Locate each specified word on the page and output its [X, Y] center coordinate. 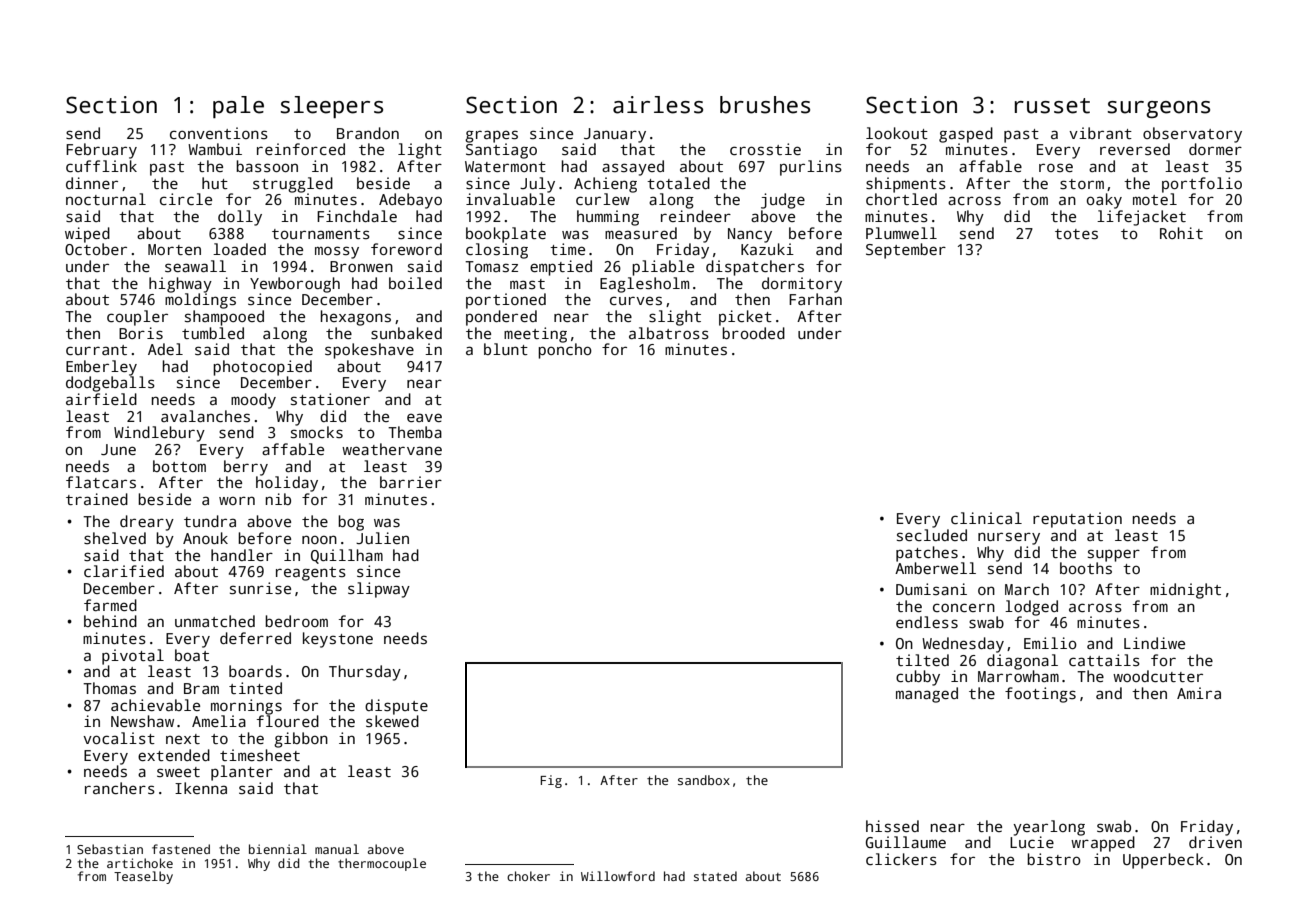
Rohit [1181, 233]
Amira [1199, 693]
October [96, 249]
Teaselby [143, 877]
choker [528, 876]
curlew [603, 199]
